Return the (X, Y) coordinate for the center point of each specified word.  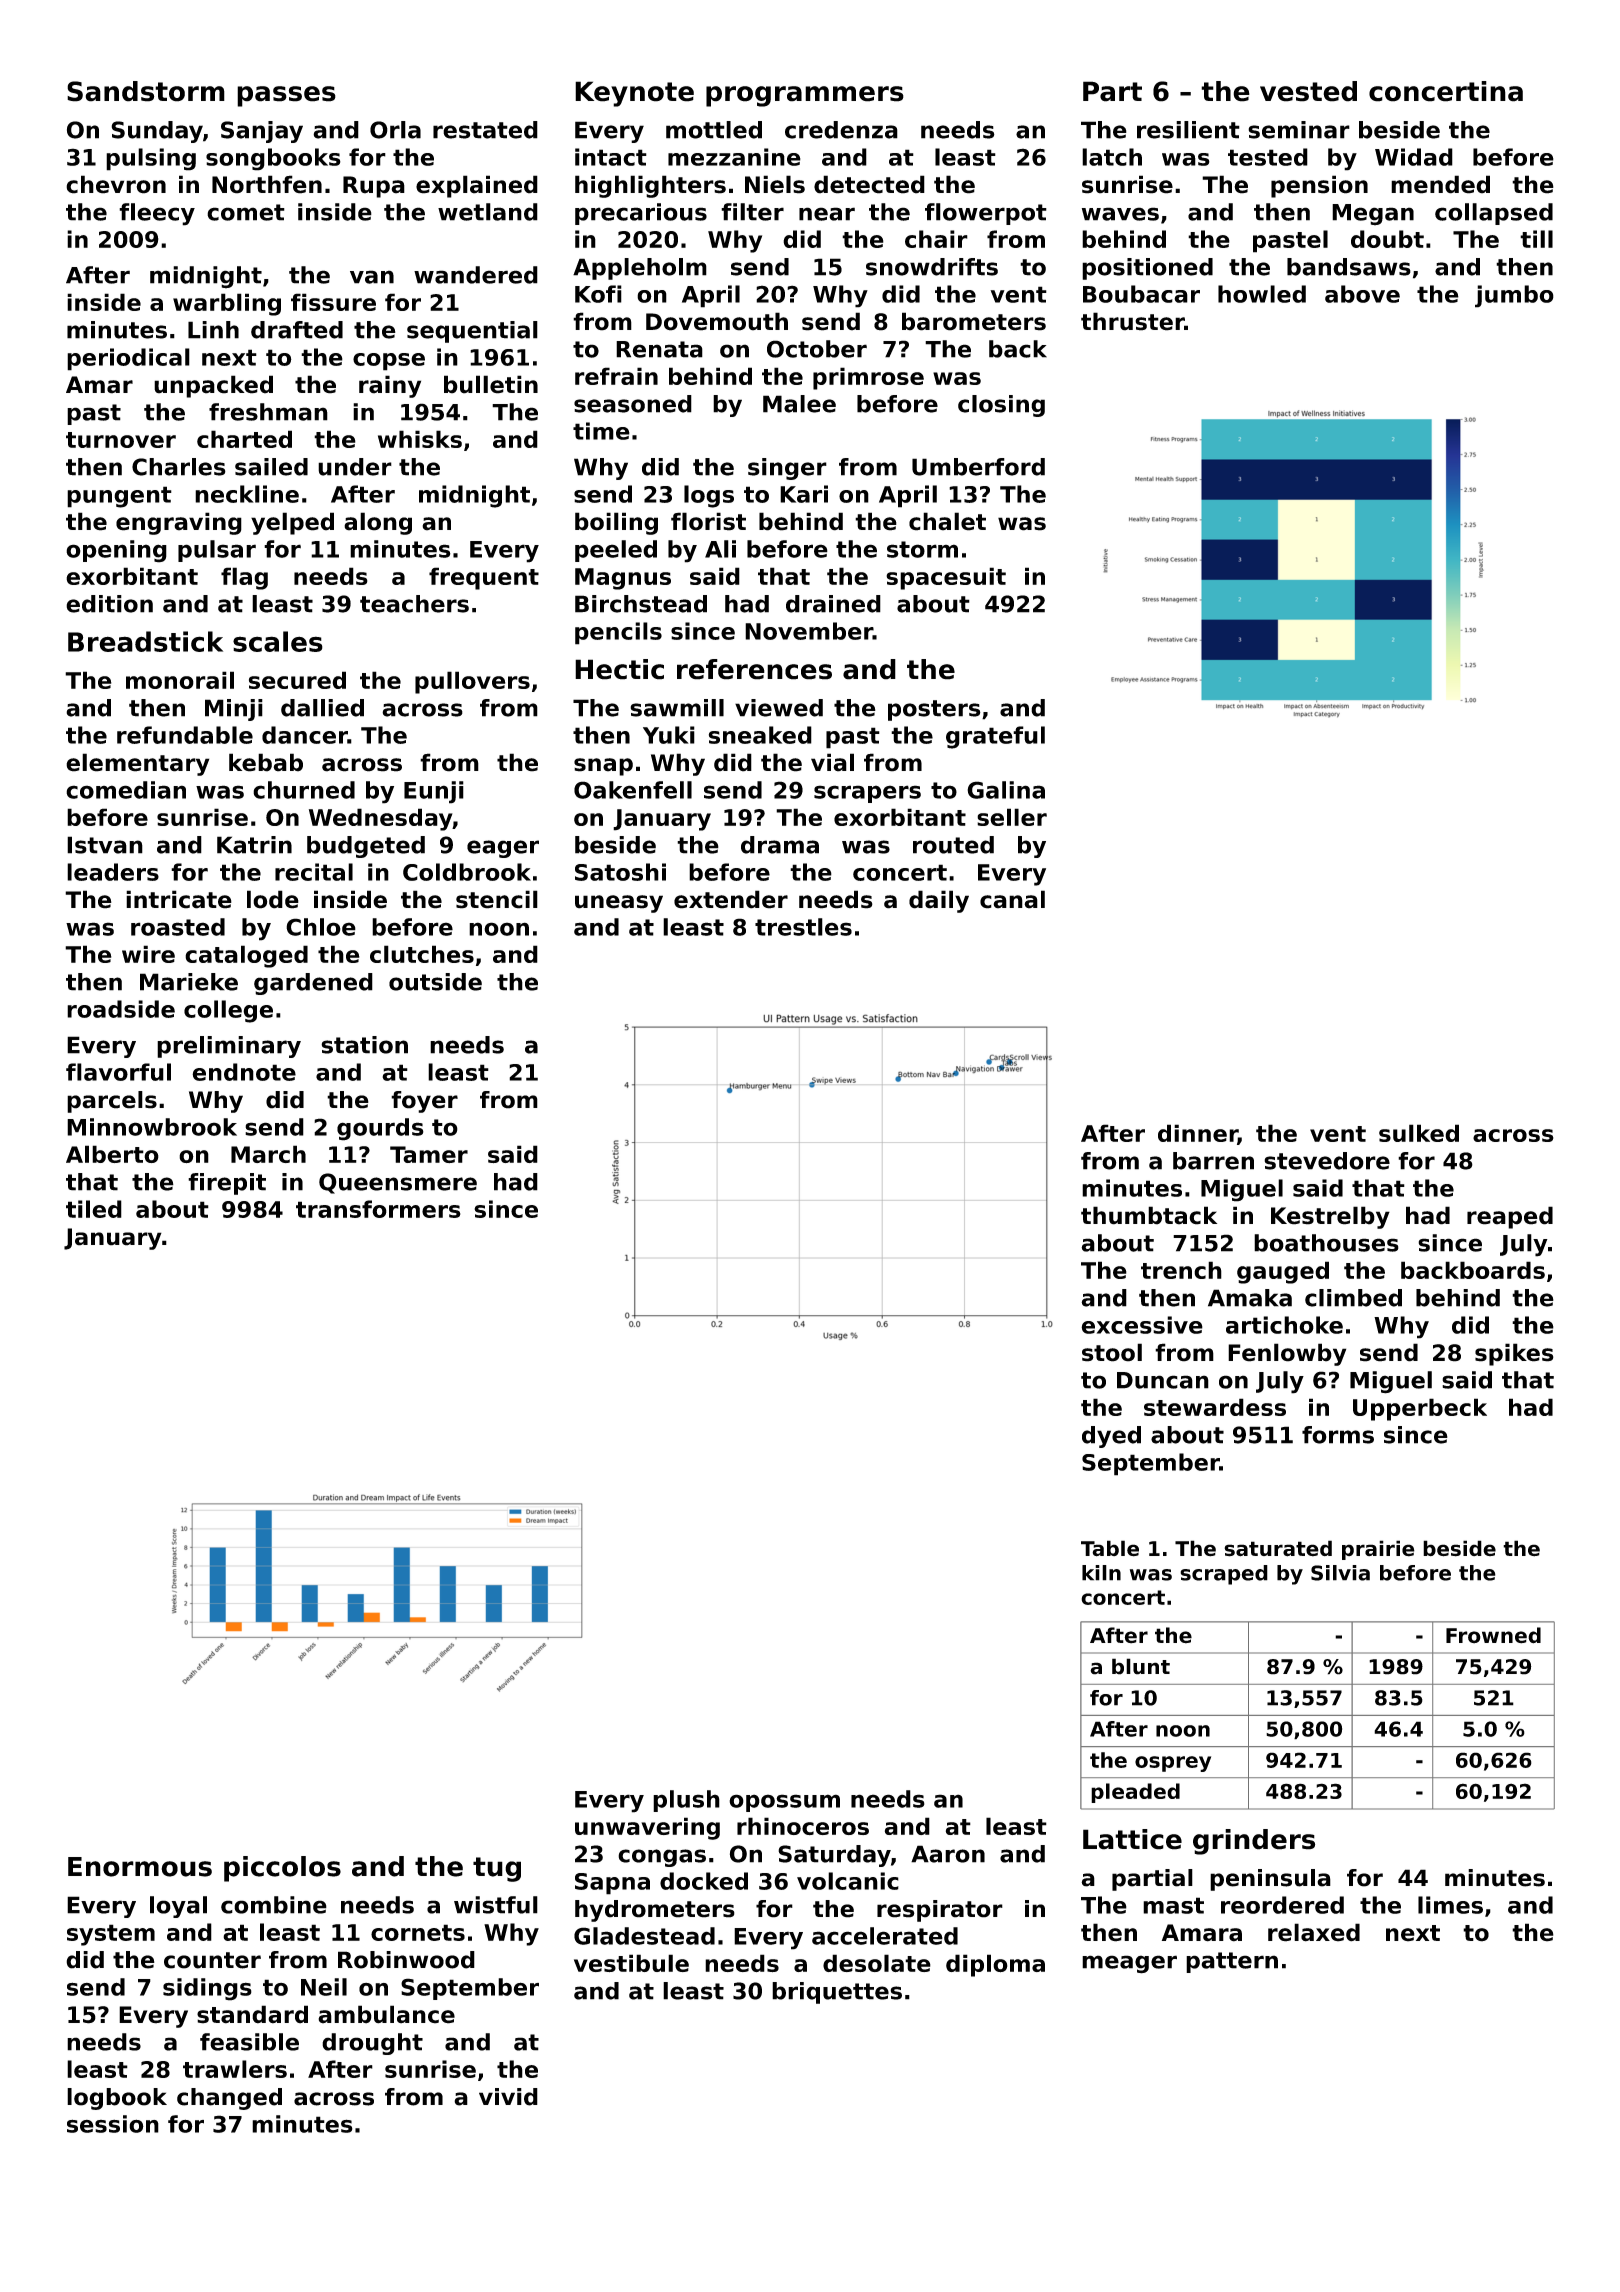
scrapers (867, 794)
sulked (1419, 1133)
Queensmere (398, 1183)
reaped (1510, 1217)
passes (286, 96)
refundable (185, 735)
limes (1450, 1905)
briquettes (837, 1993)
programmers (805, 96)
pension (1319, 186)
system (111, 1935)
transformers (378, 1209)
